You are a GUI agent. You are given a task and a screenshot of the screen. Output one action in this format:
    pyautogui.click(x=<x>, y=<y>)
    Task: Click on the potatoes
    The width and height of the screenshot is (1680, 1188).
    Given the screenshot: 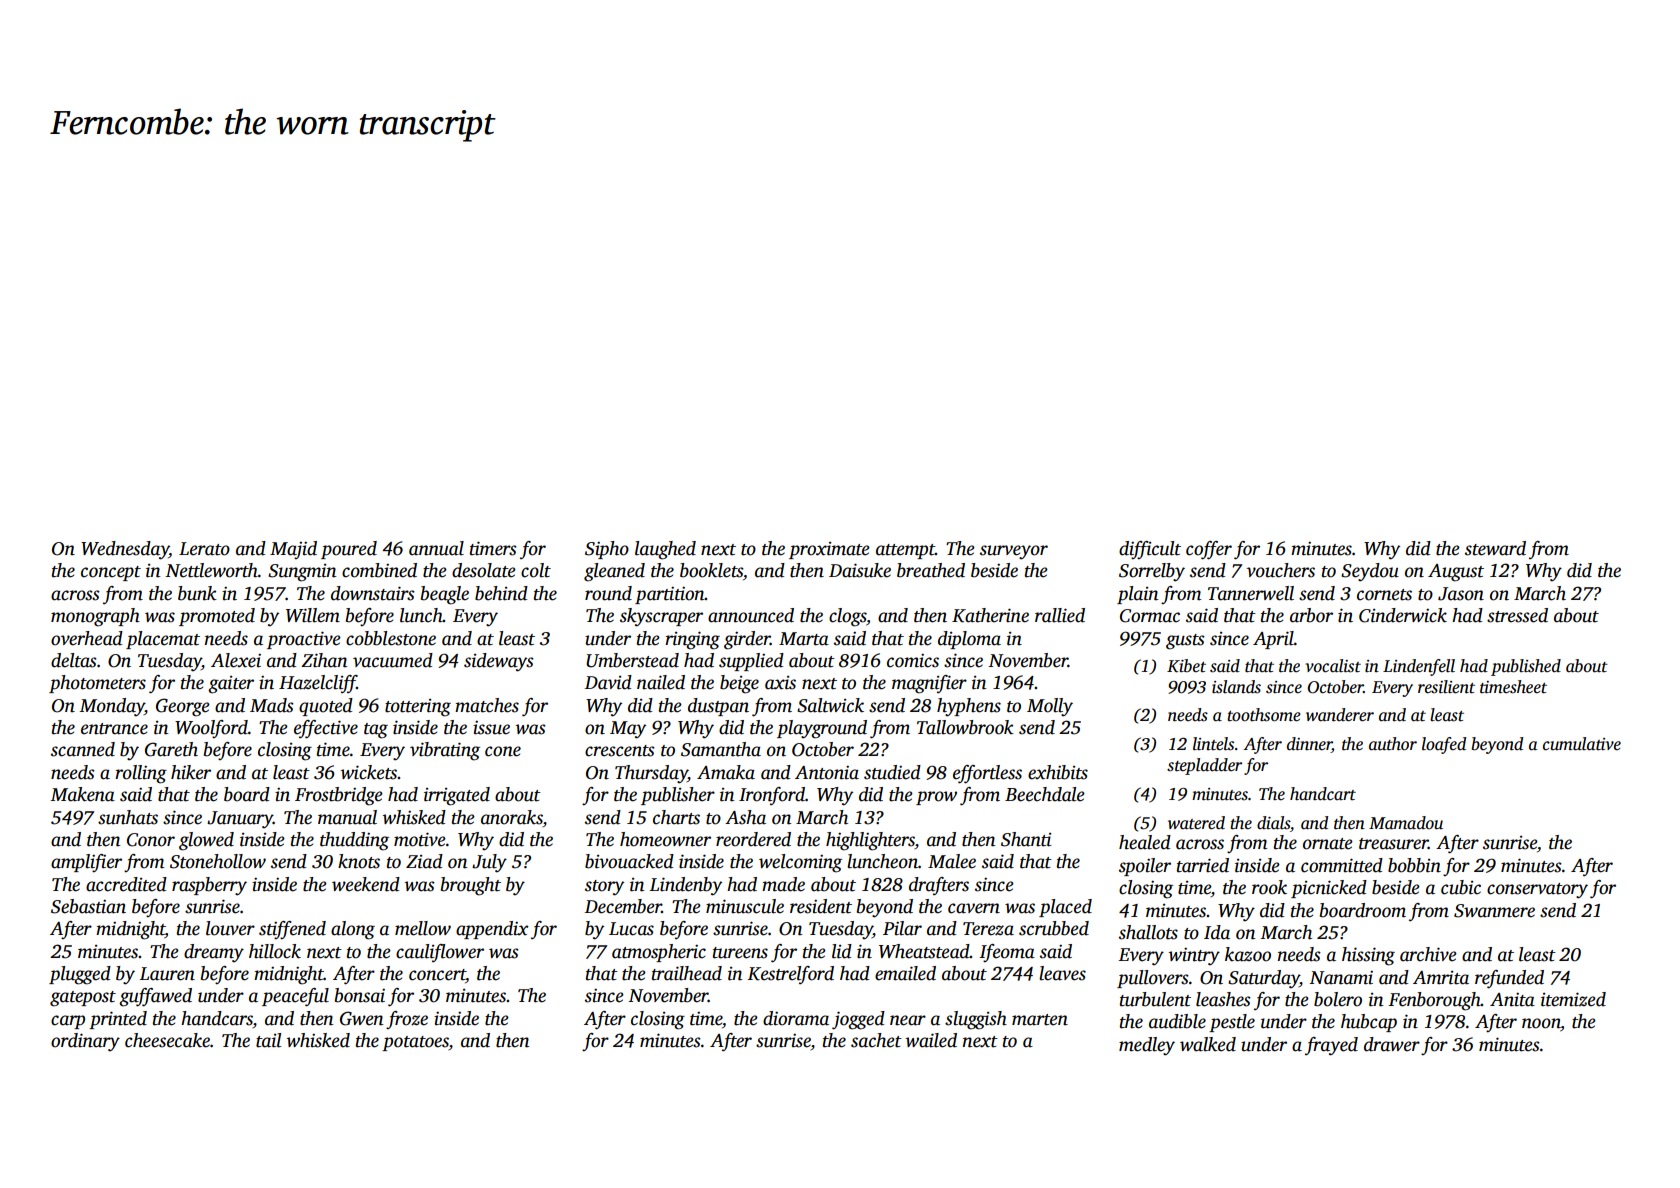 What is the action you would take?
    pyautogui.click(x=415, y=1043)
